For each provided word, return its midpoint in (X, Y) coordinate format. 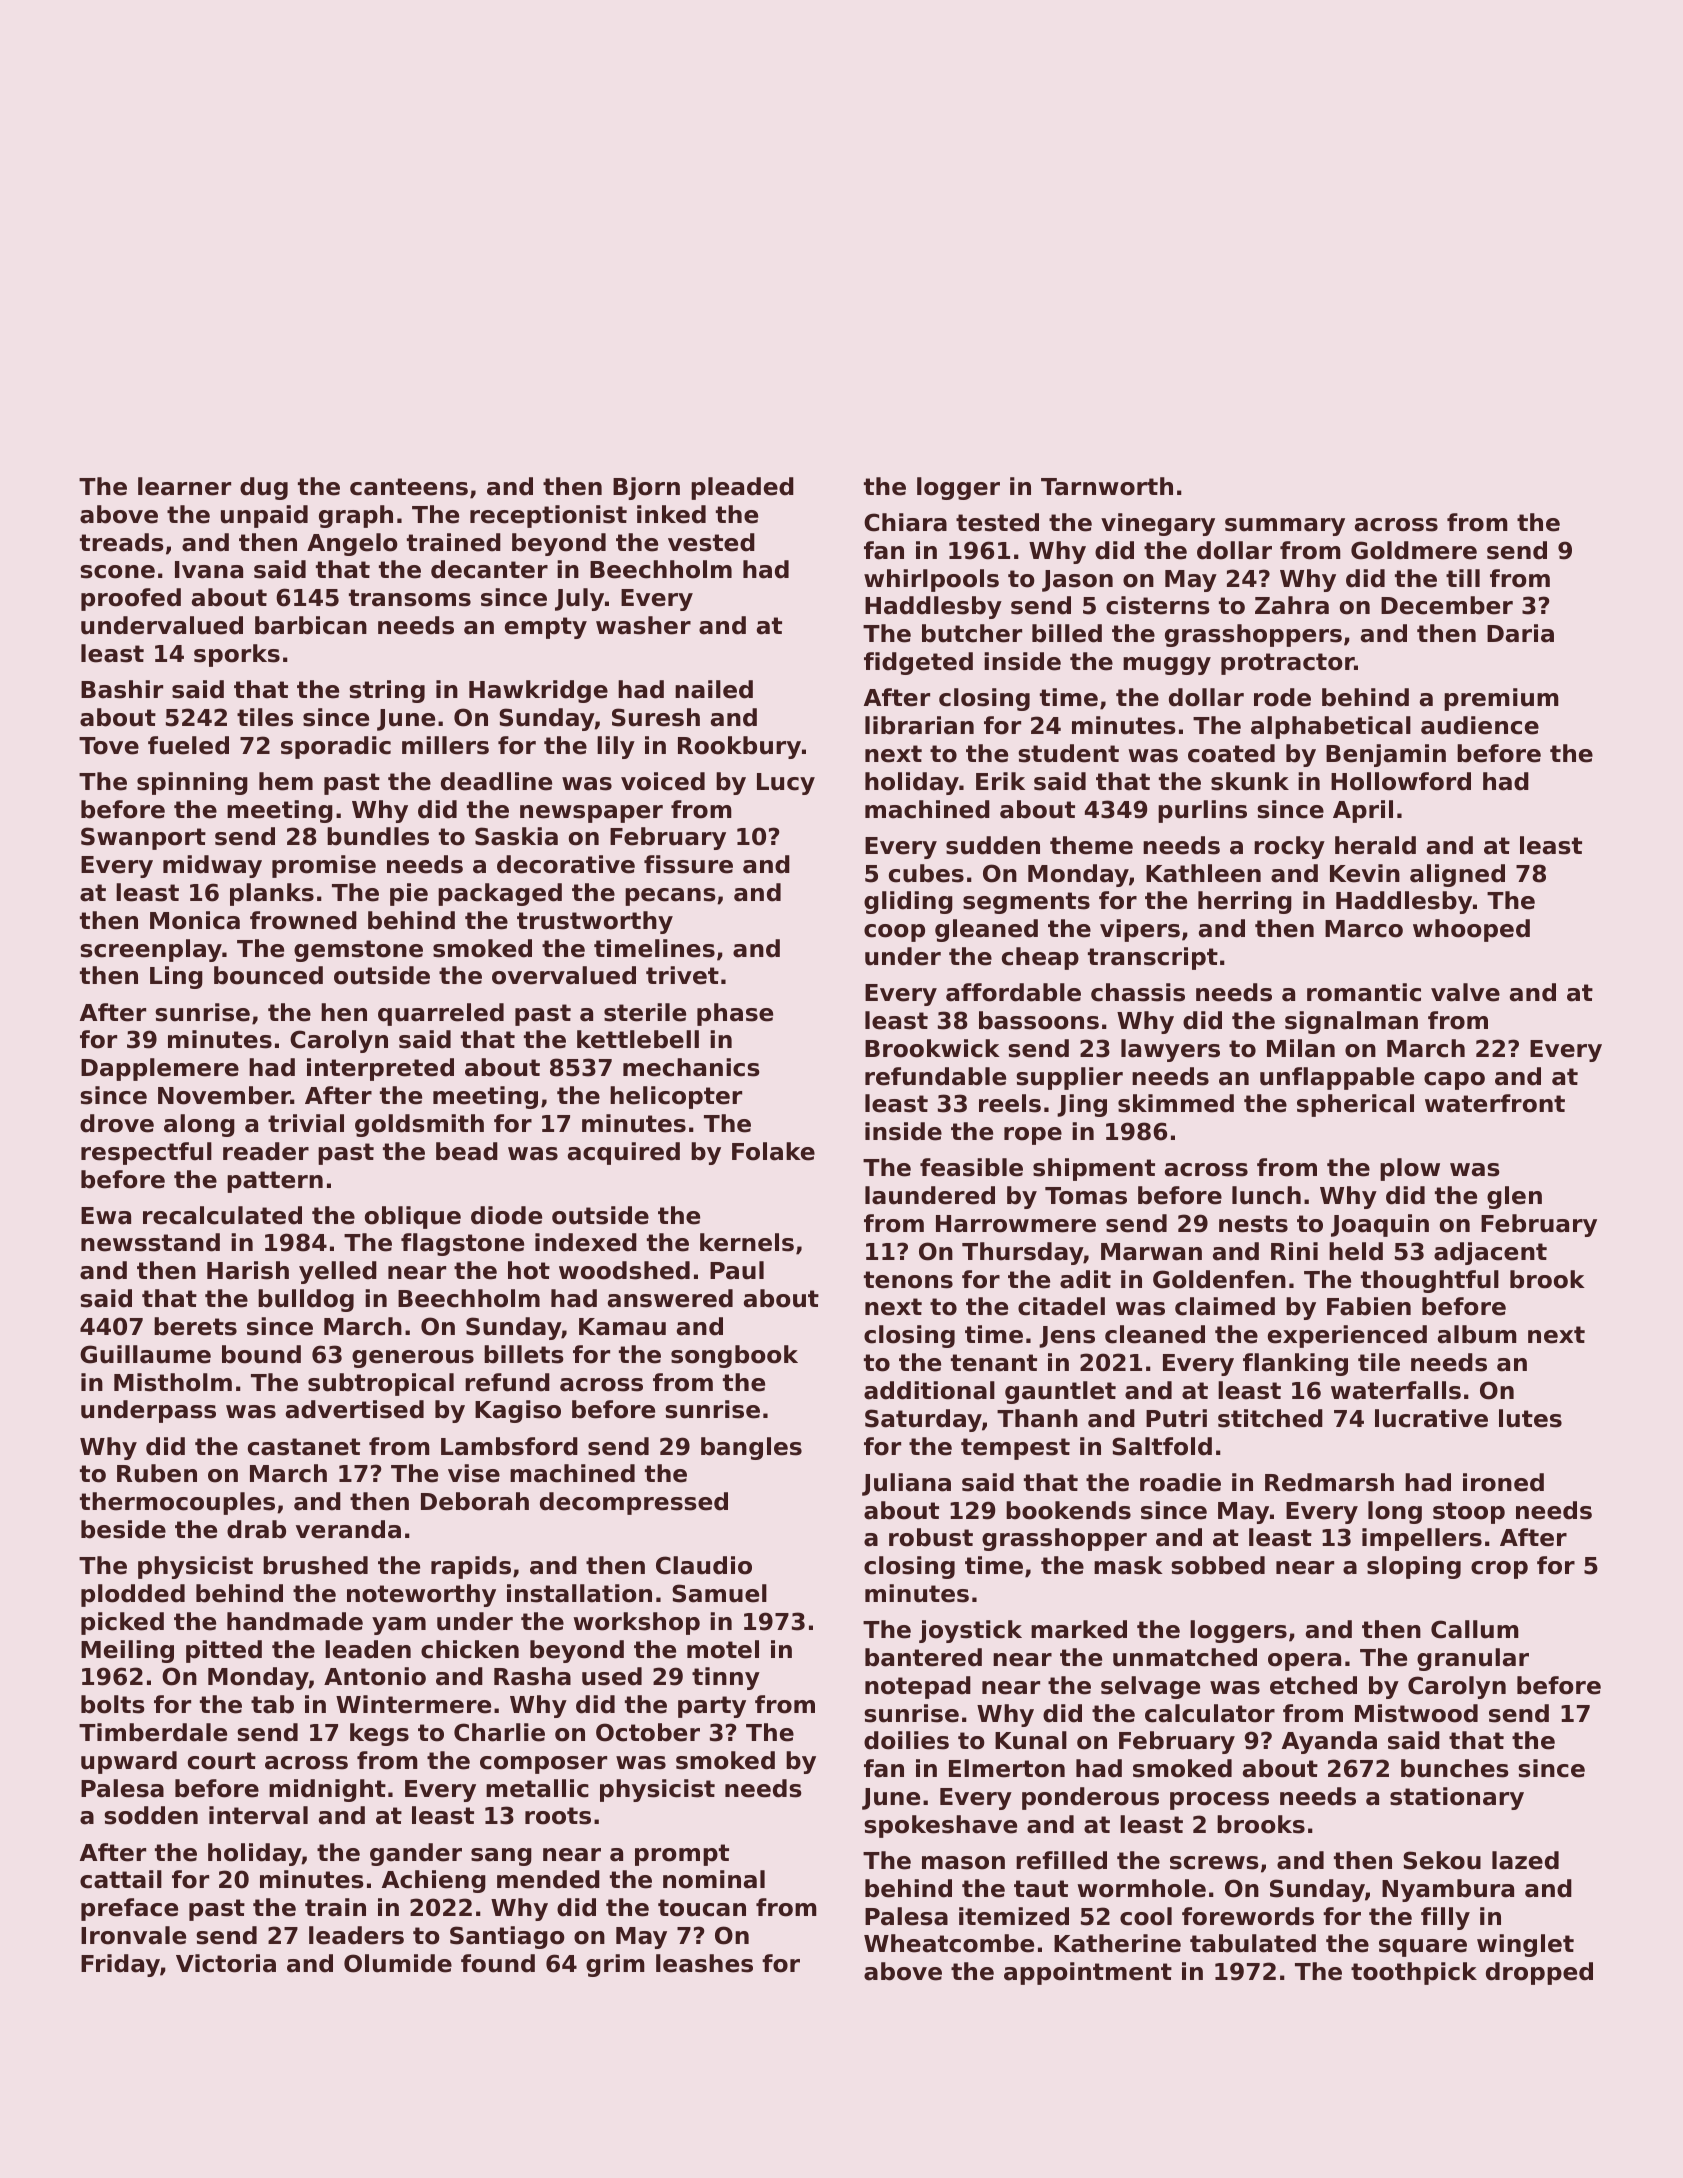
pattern (275, 1182)
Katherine (1117, 1943)
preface (129, 1909)
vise (474, 1473)
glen (1514, 1197)
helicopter (676, 1097)
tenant (994, 1363)
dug (264, 488)
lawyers (1170, 1050)
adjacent (1490, 1253)
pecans (670, 897)
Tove (109, 746)
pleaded (742, 488)
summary (1285, 527)
